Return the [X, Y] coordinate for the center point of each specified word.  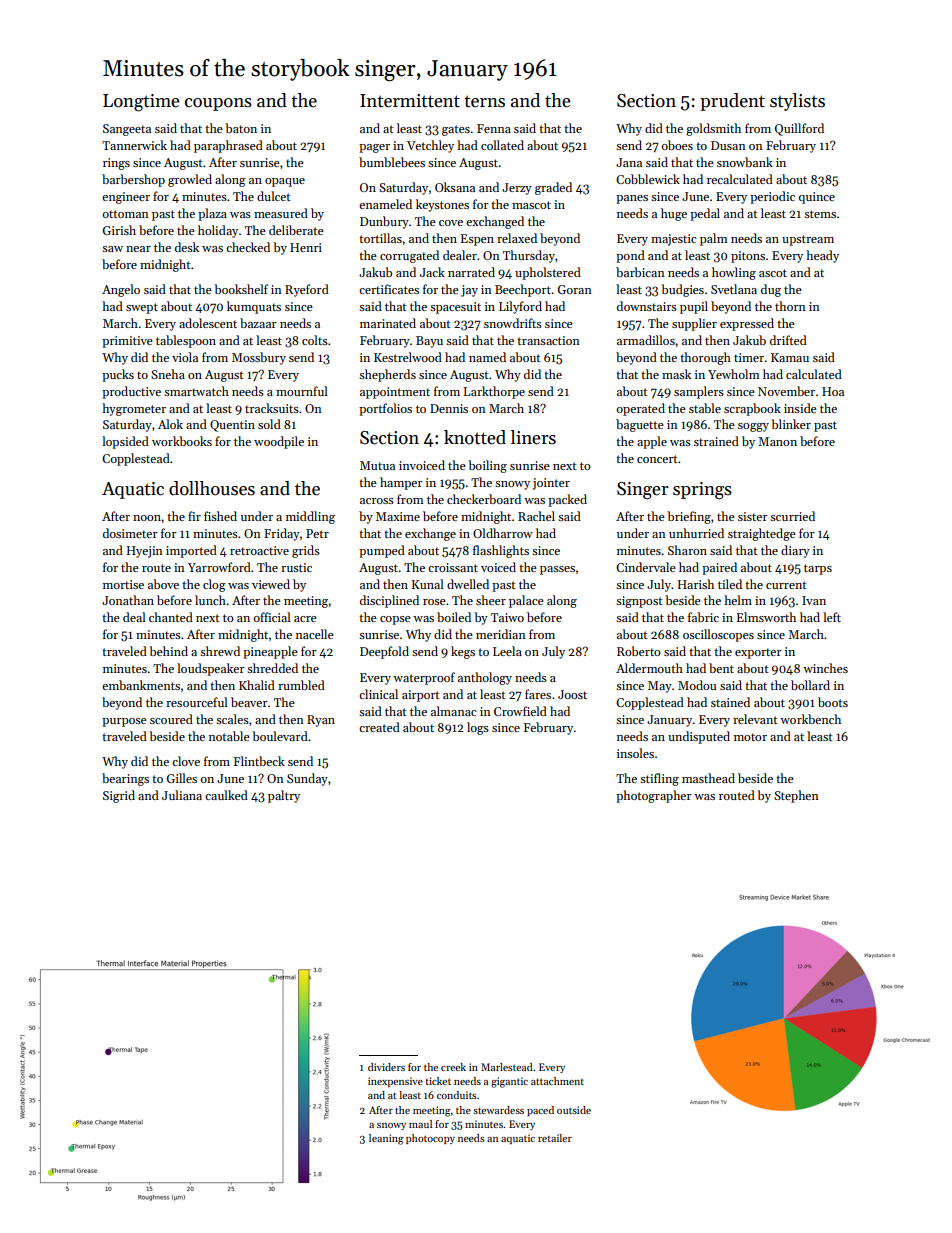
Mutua [377, 465]
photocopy [430, 1139]
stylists [797, 102]
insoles [635, 753]
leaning [386, 1139]
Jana [629, 162]
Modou [697, 685]
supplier [694, 324]
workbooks [182, 441]
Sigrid [119, 796]
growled [190, 180]
